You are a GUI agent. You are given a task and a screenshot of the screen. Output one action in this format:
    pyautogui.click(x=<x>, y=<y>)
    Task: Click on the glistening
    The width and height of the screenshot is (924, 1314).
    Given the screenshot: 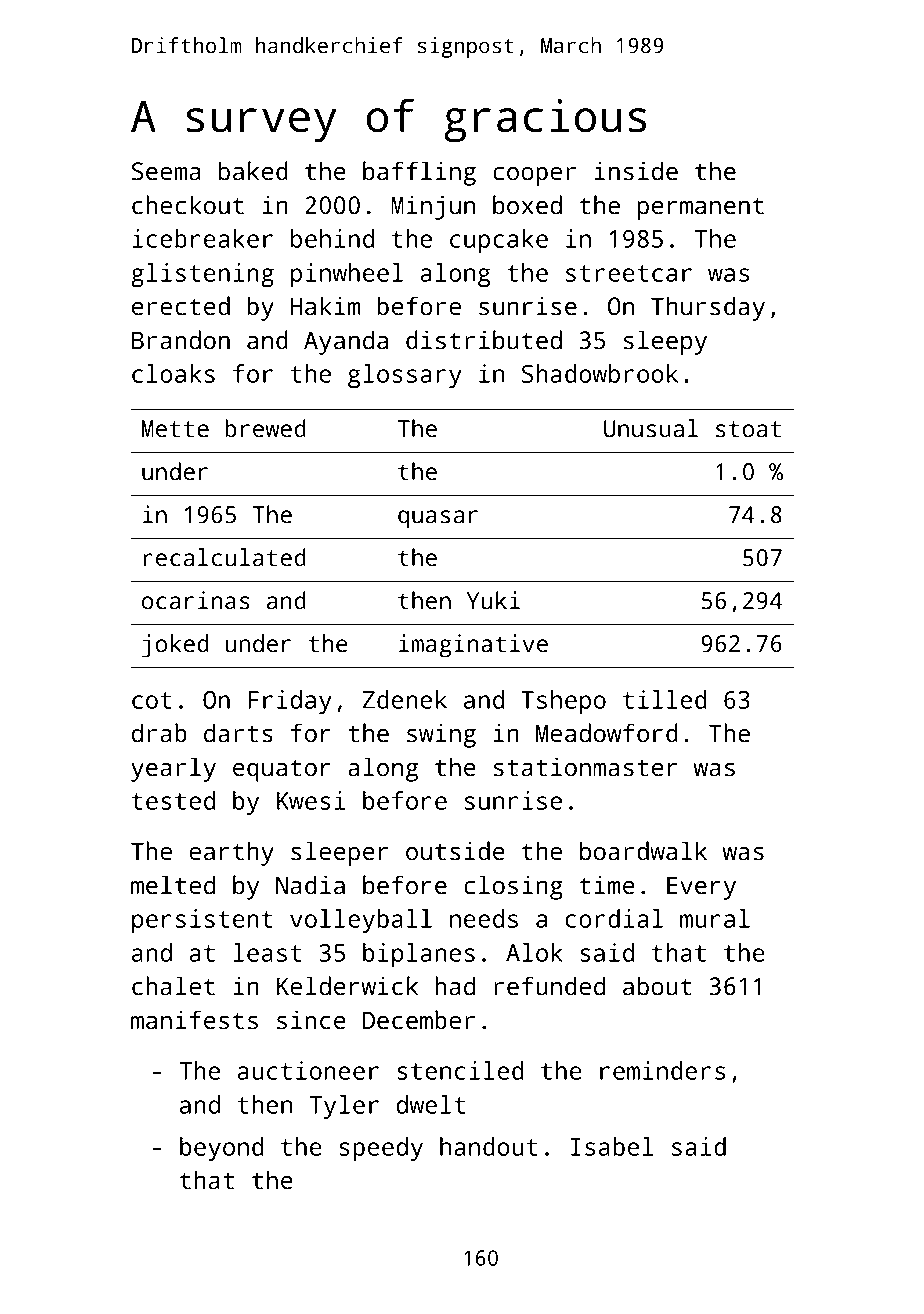 What is the action you would take?
    pyautogui.click(x=202, y=275)
